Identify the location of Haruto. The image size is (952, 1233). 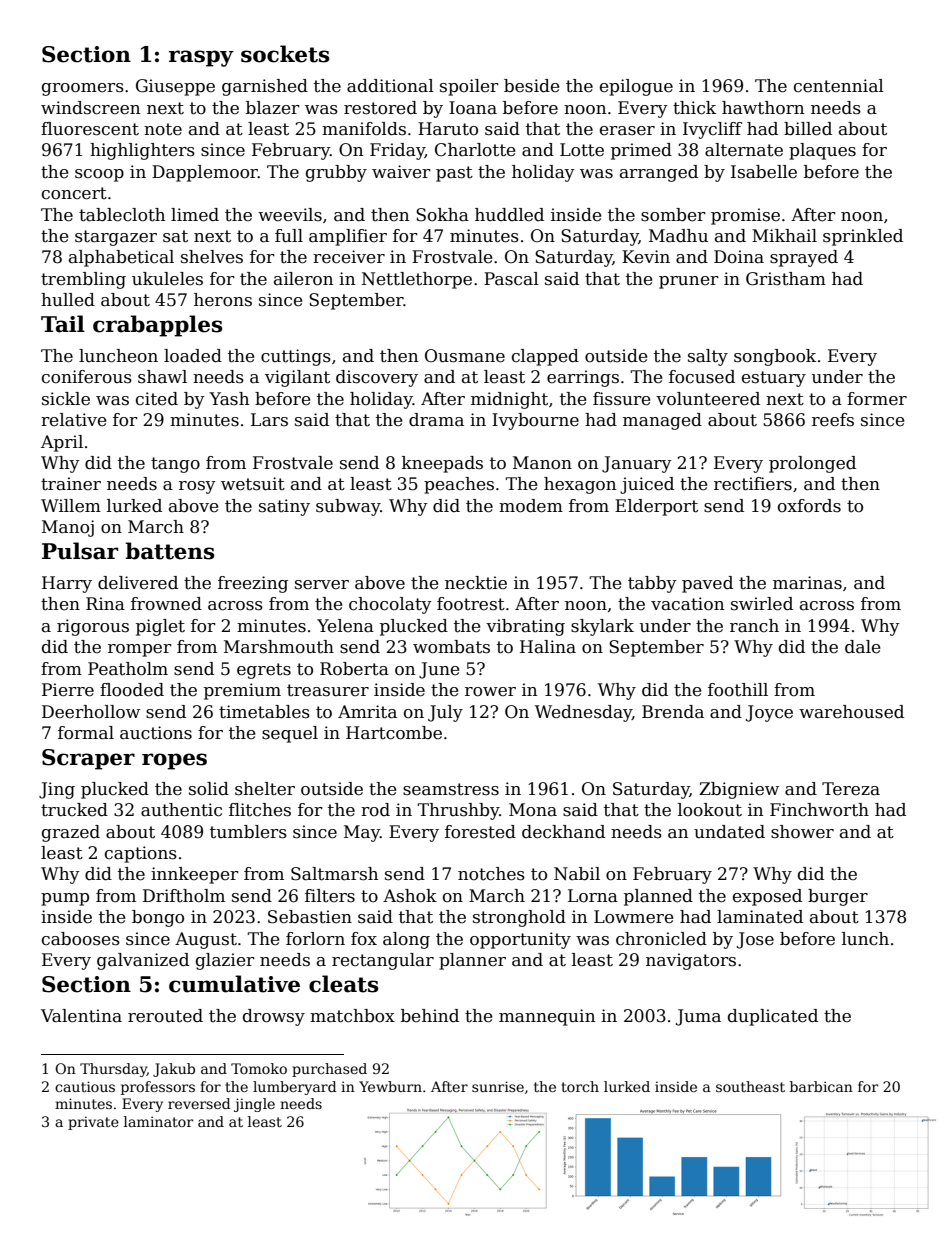
(448, 129).
